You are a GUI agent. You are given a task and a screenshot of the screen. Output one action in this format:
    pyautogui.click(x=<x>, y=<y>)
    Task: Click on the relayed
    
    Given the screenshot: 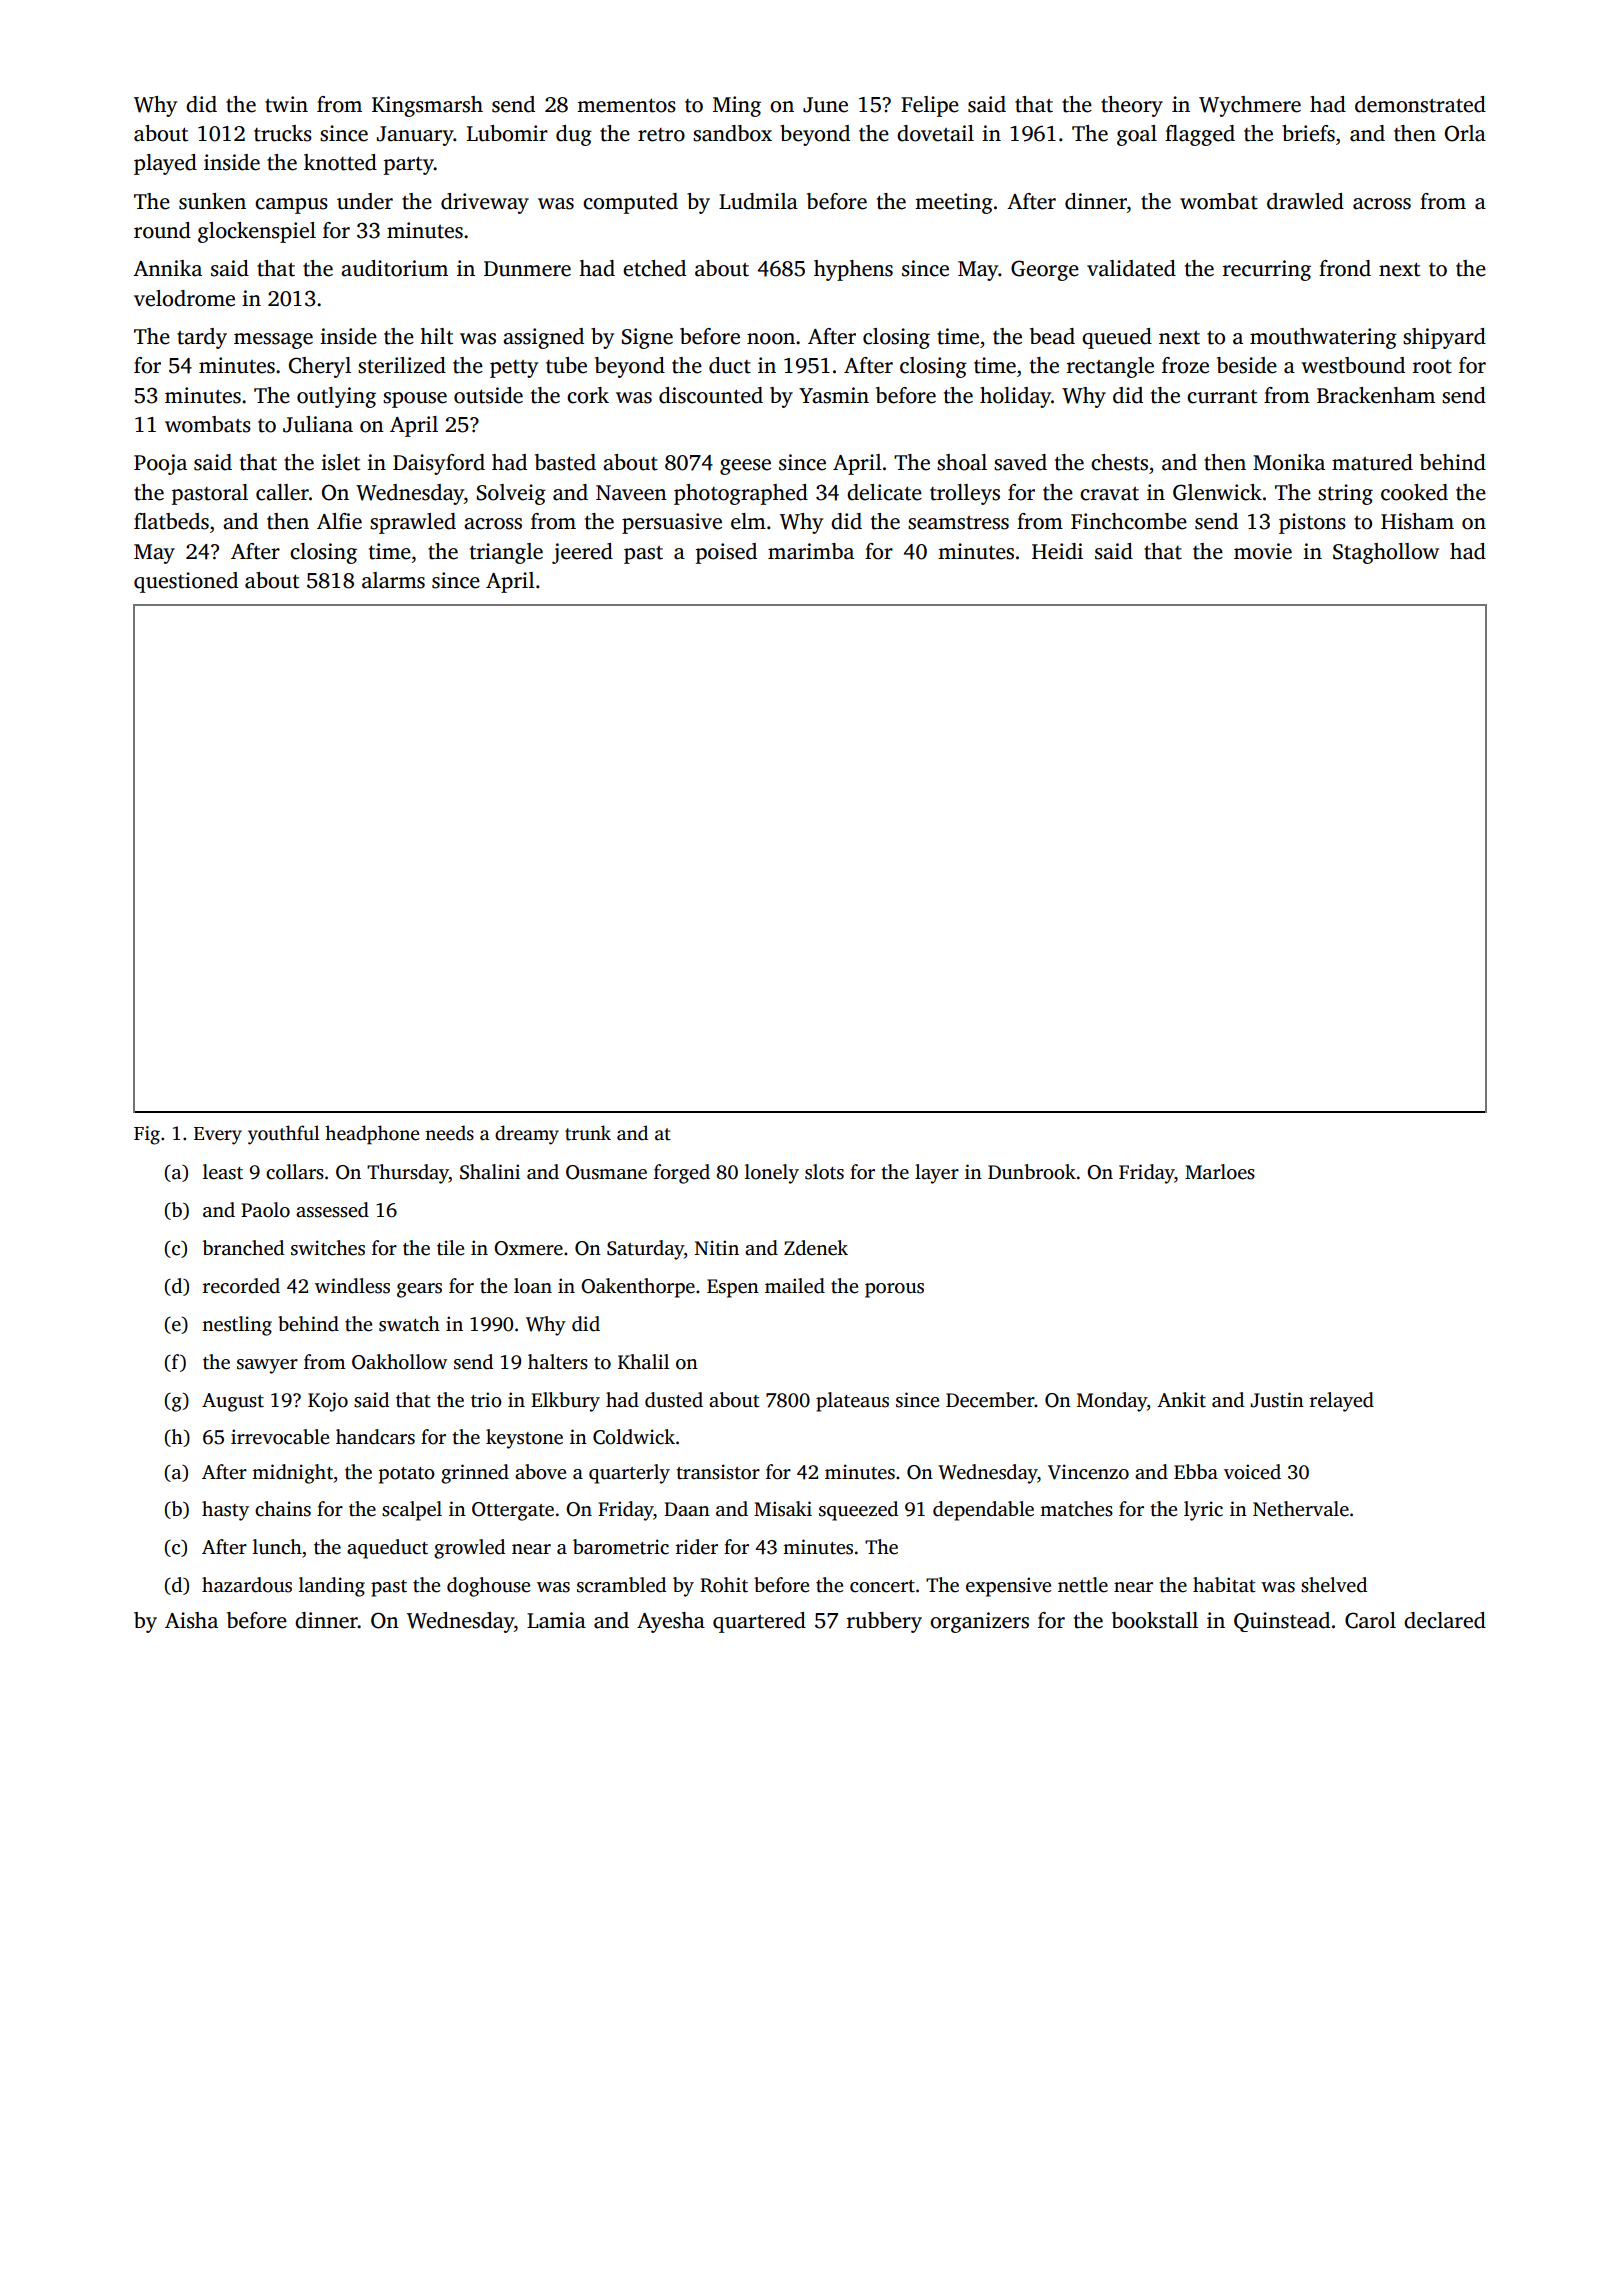 What is the action you would take?
    pyautogui.click(x=1342, y=1402)
